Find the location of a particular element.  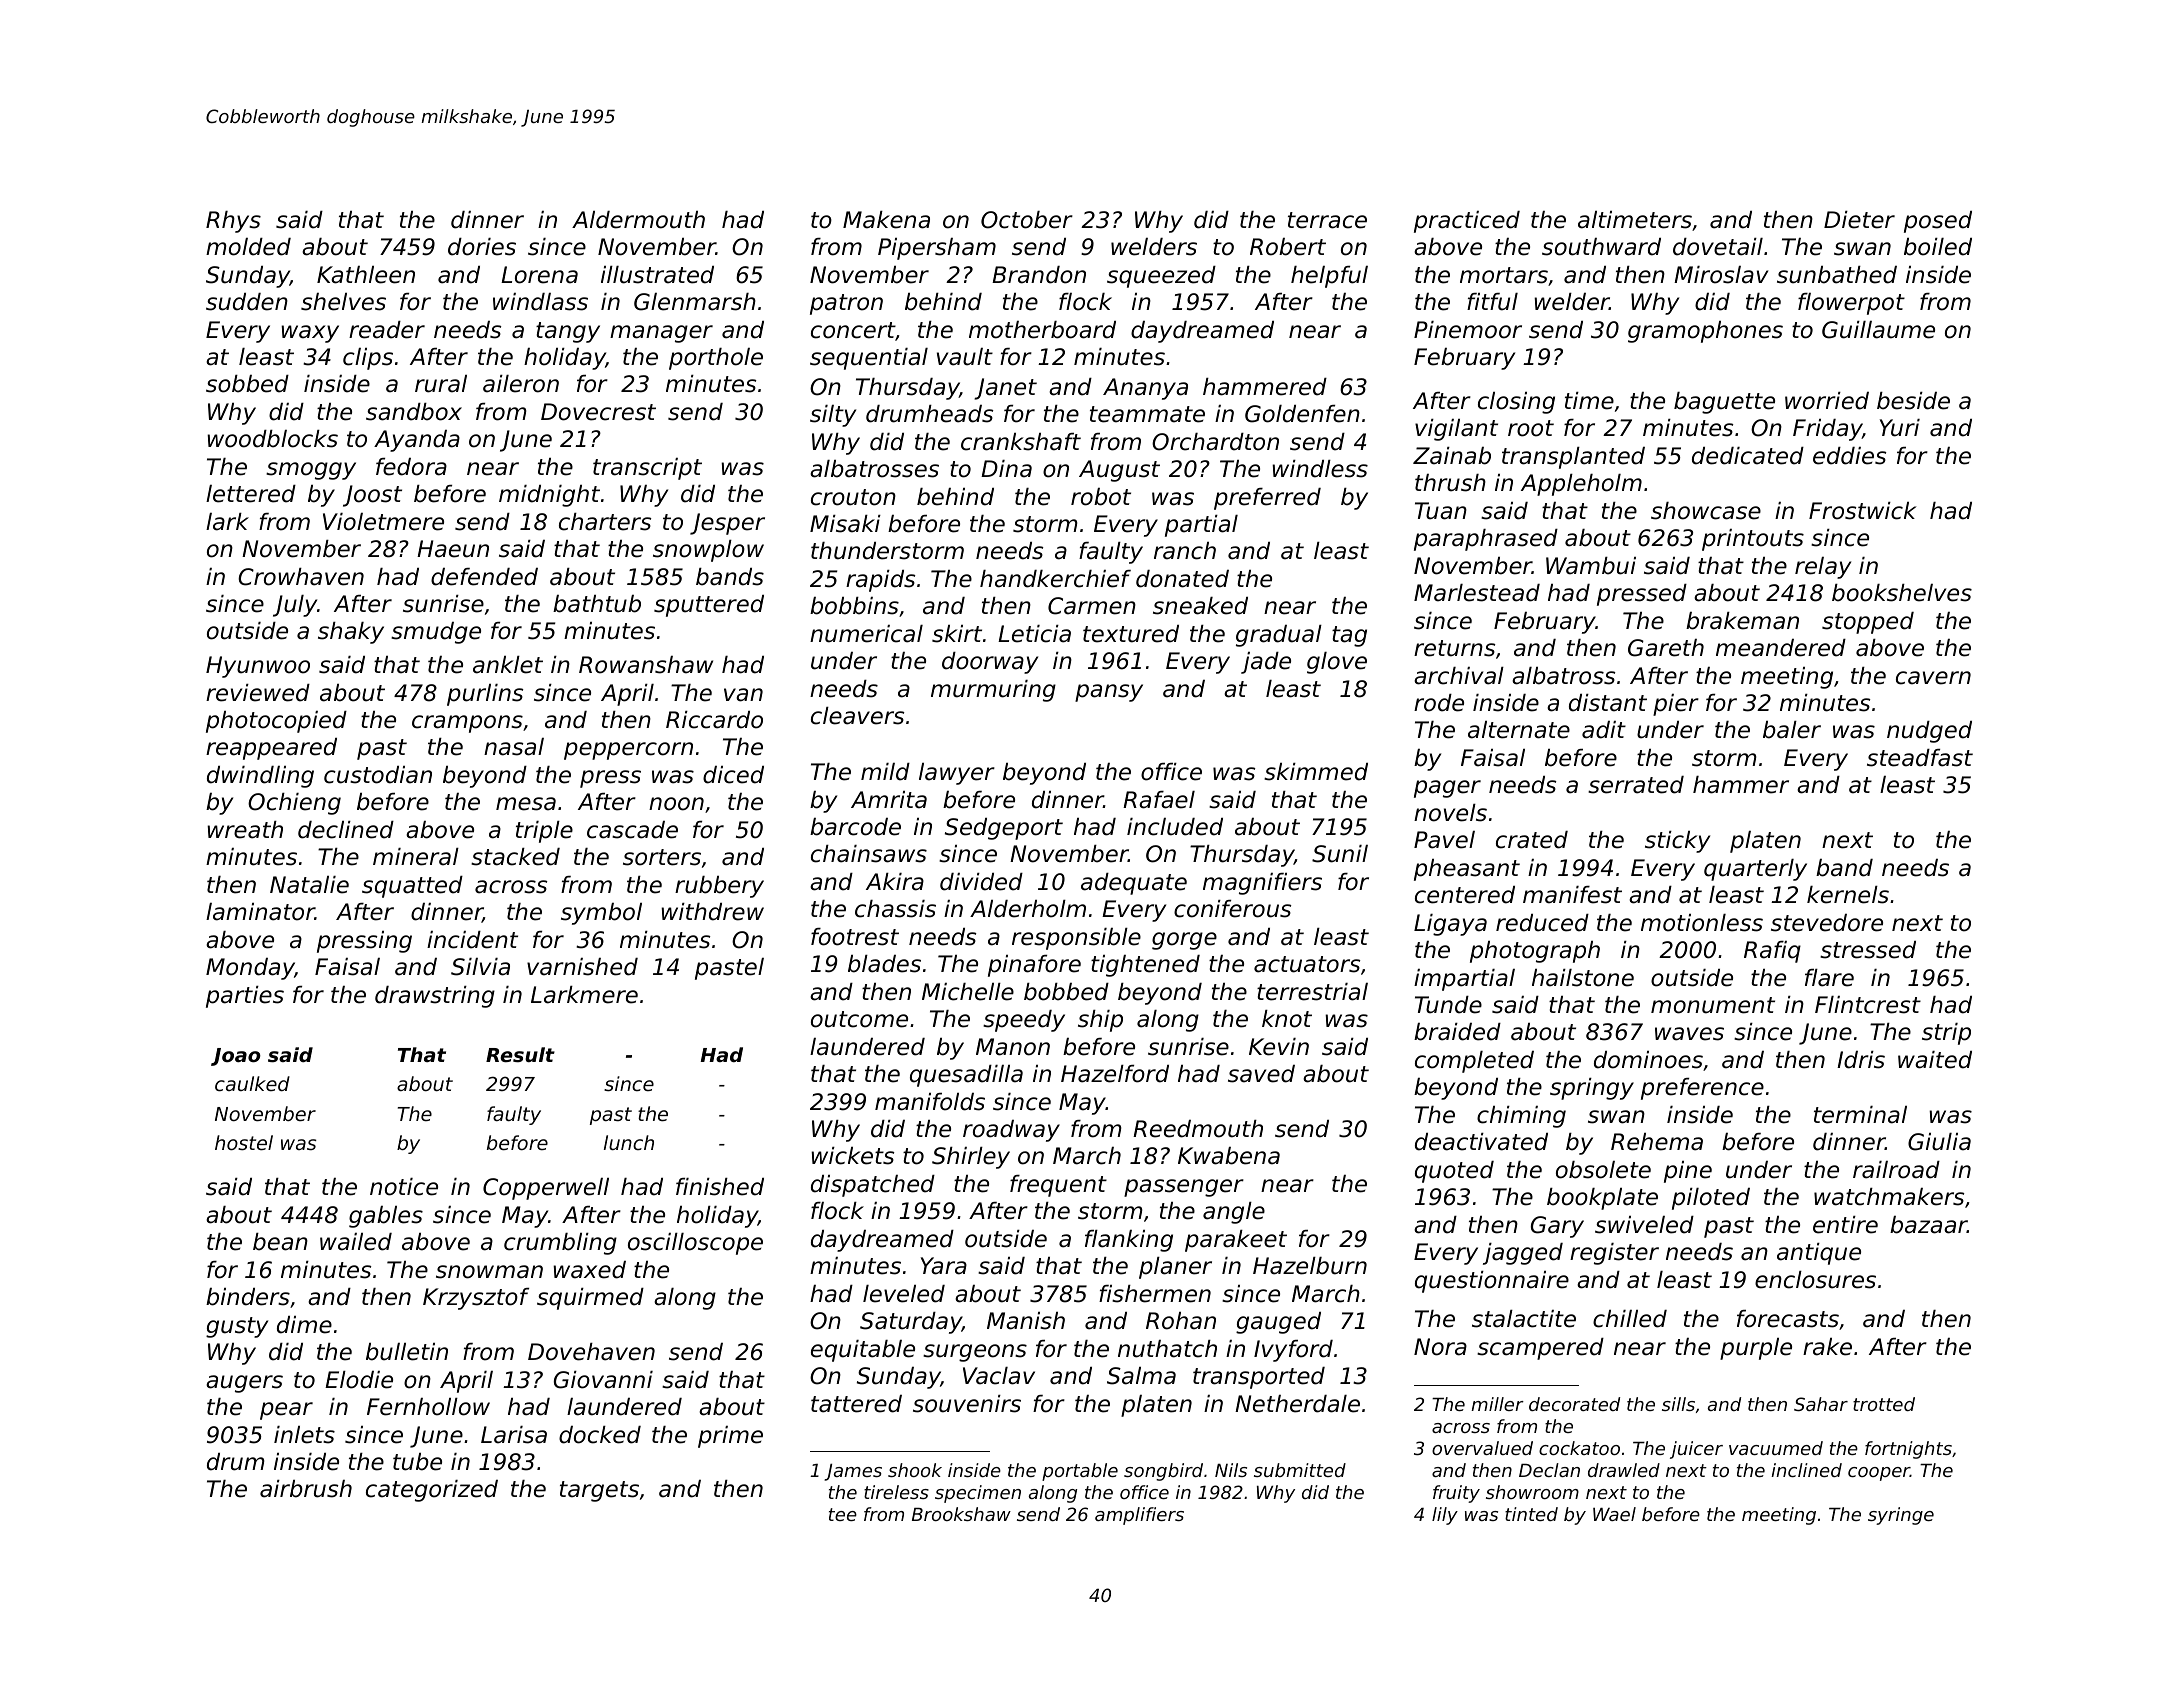

forecasts is located at coordinates (1788, 1319).
